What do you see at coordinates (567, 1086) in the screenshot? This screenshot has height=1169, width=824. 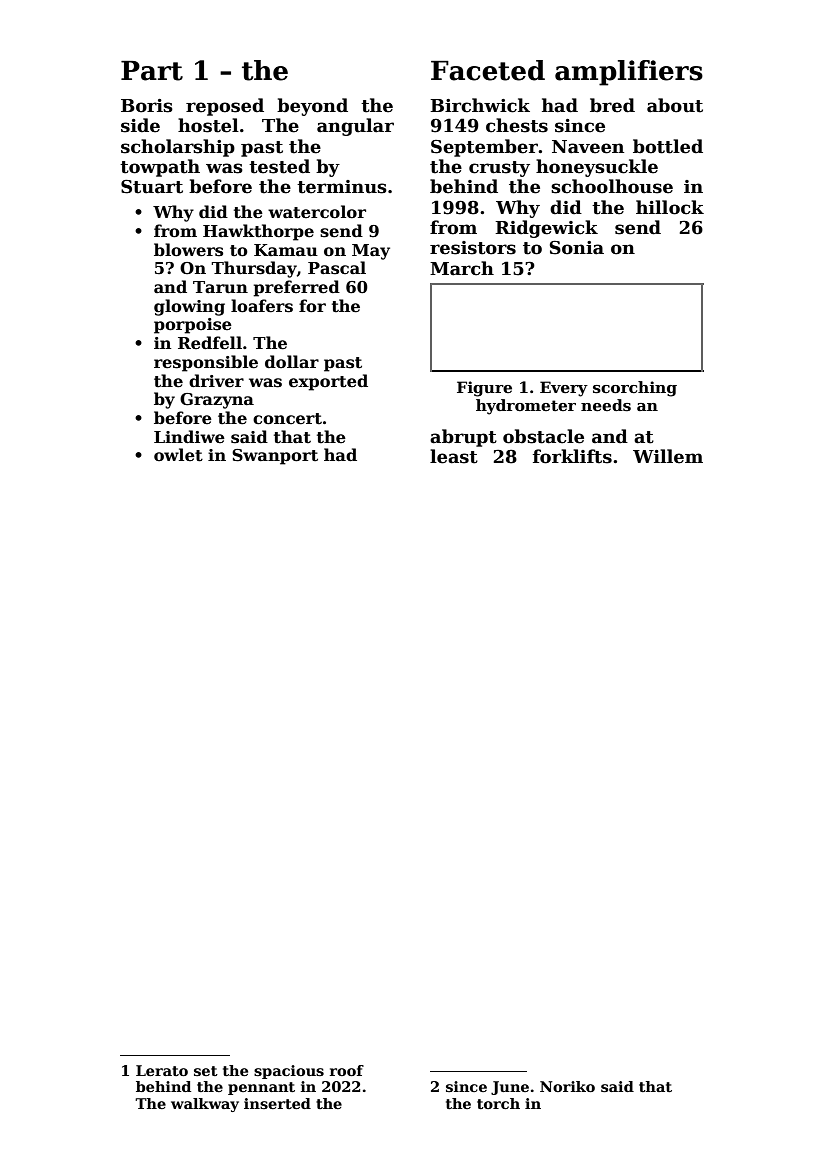 I see `Noriko` at bounding box center [567, 1086].
